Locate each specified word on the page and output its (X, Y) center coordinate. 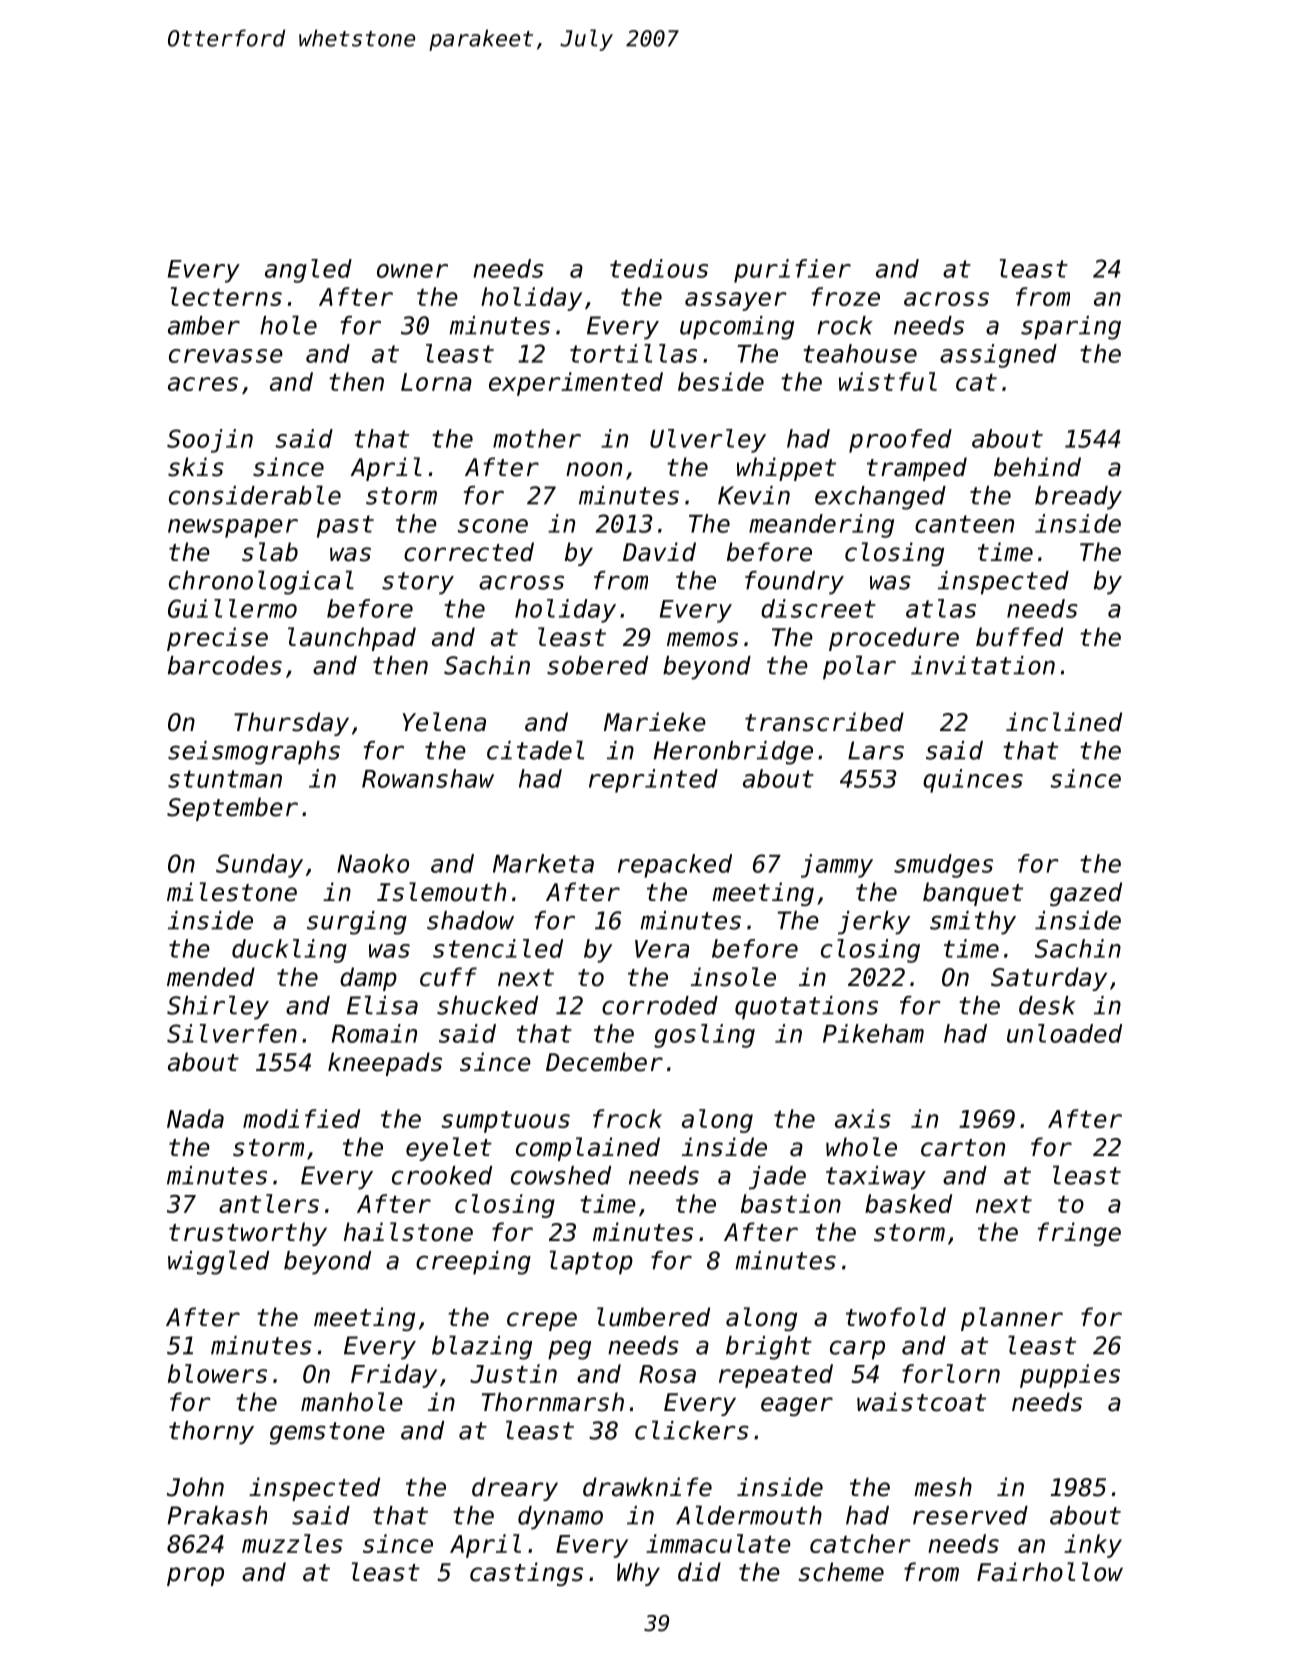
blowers (217, 1373)
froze (846, 296)
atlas (941, 608)
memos (702, 639)
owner (412, 271)
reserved (970, 1515)
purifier (792, 271)
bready (1078, 498)
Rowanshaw (428, 778)
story (418, 583)
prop (195, 1576)
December (604, 1062)
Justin (513, 1373)
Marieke (655, 722)
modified (301, 1118)
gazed (1086, 894)
